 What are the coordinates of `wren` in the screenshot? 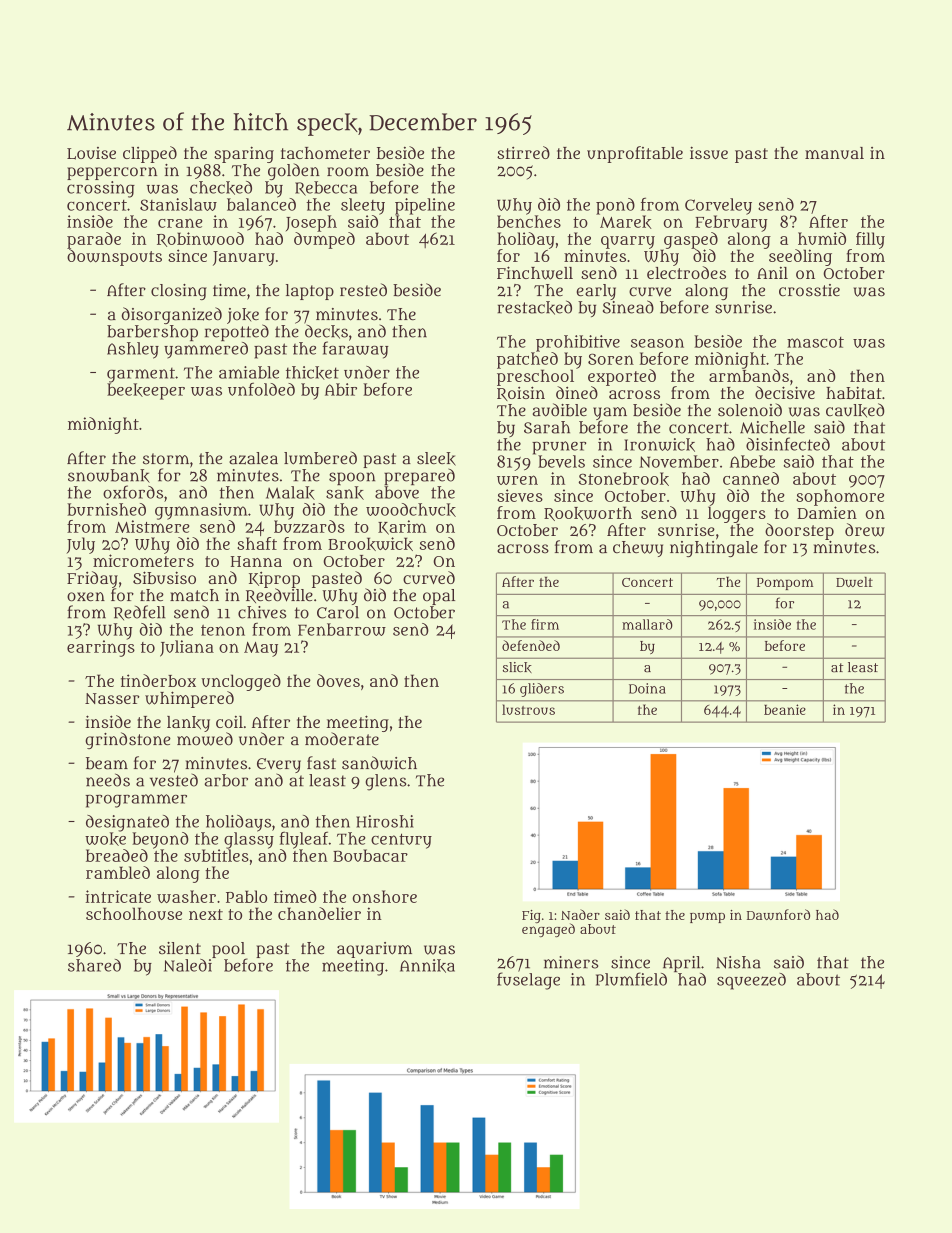 It's located at (517, 480).
